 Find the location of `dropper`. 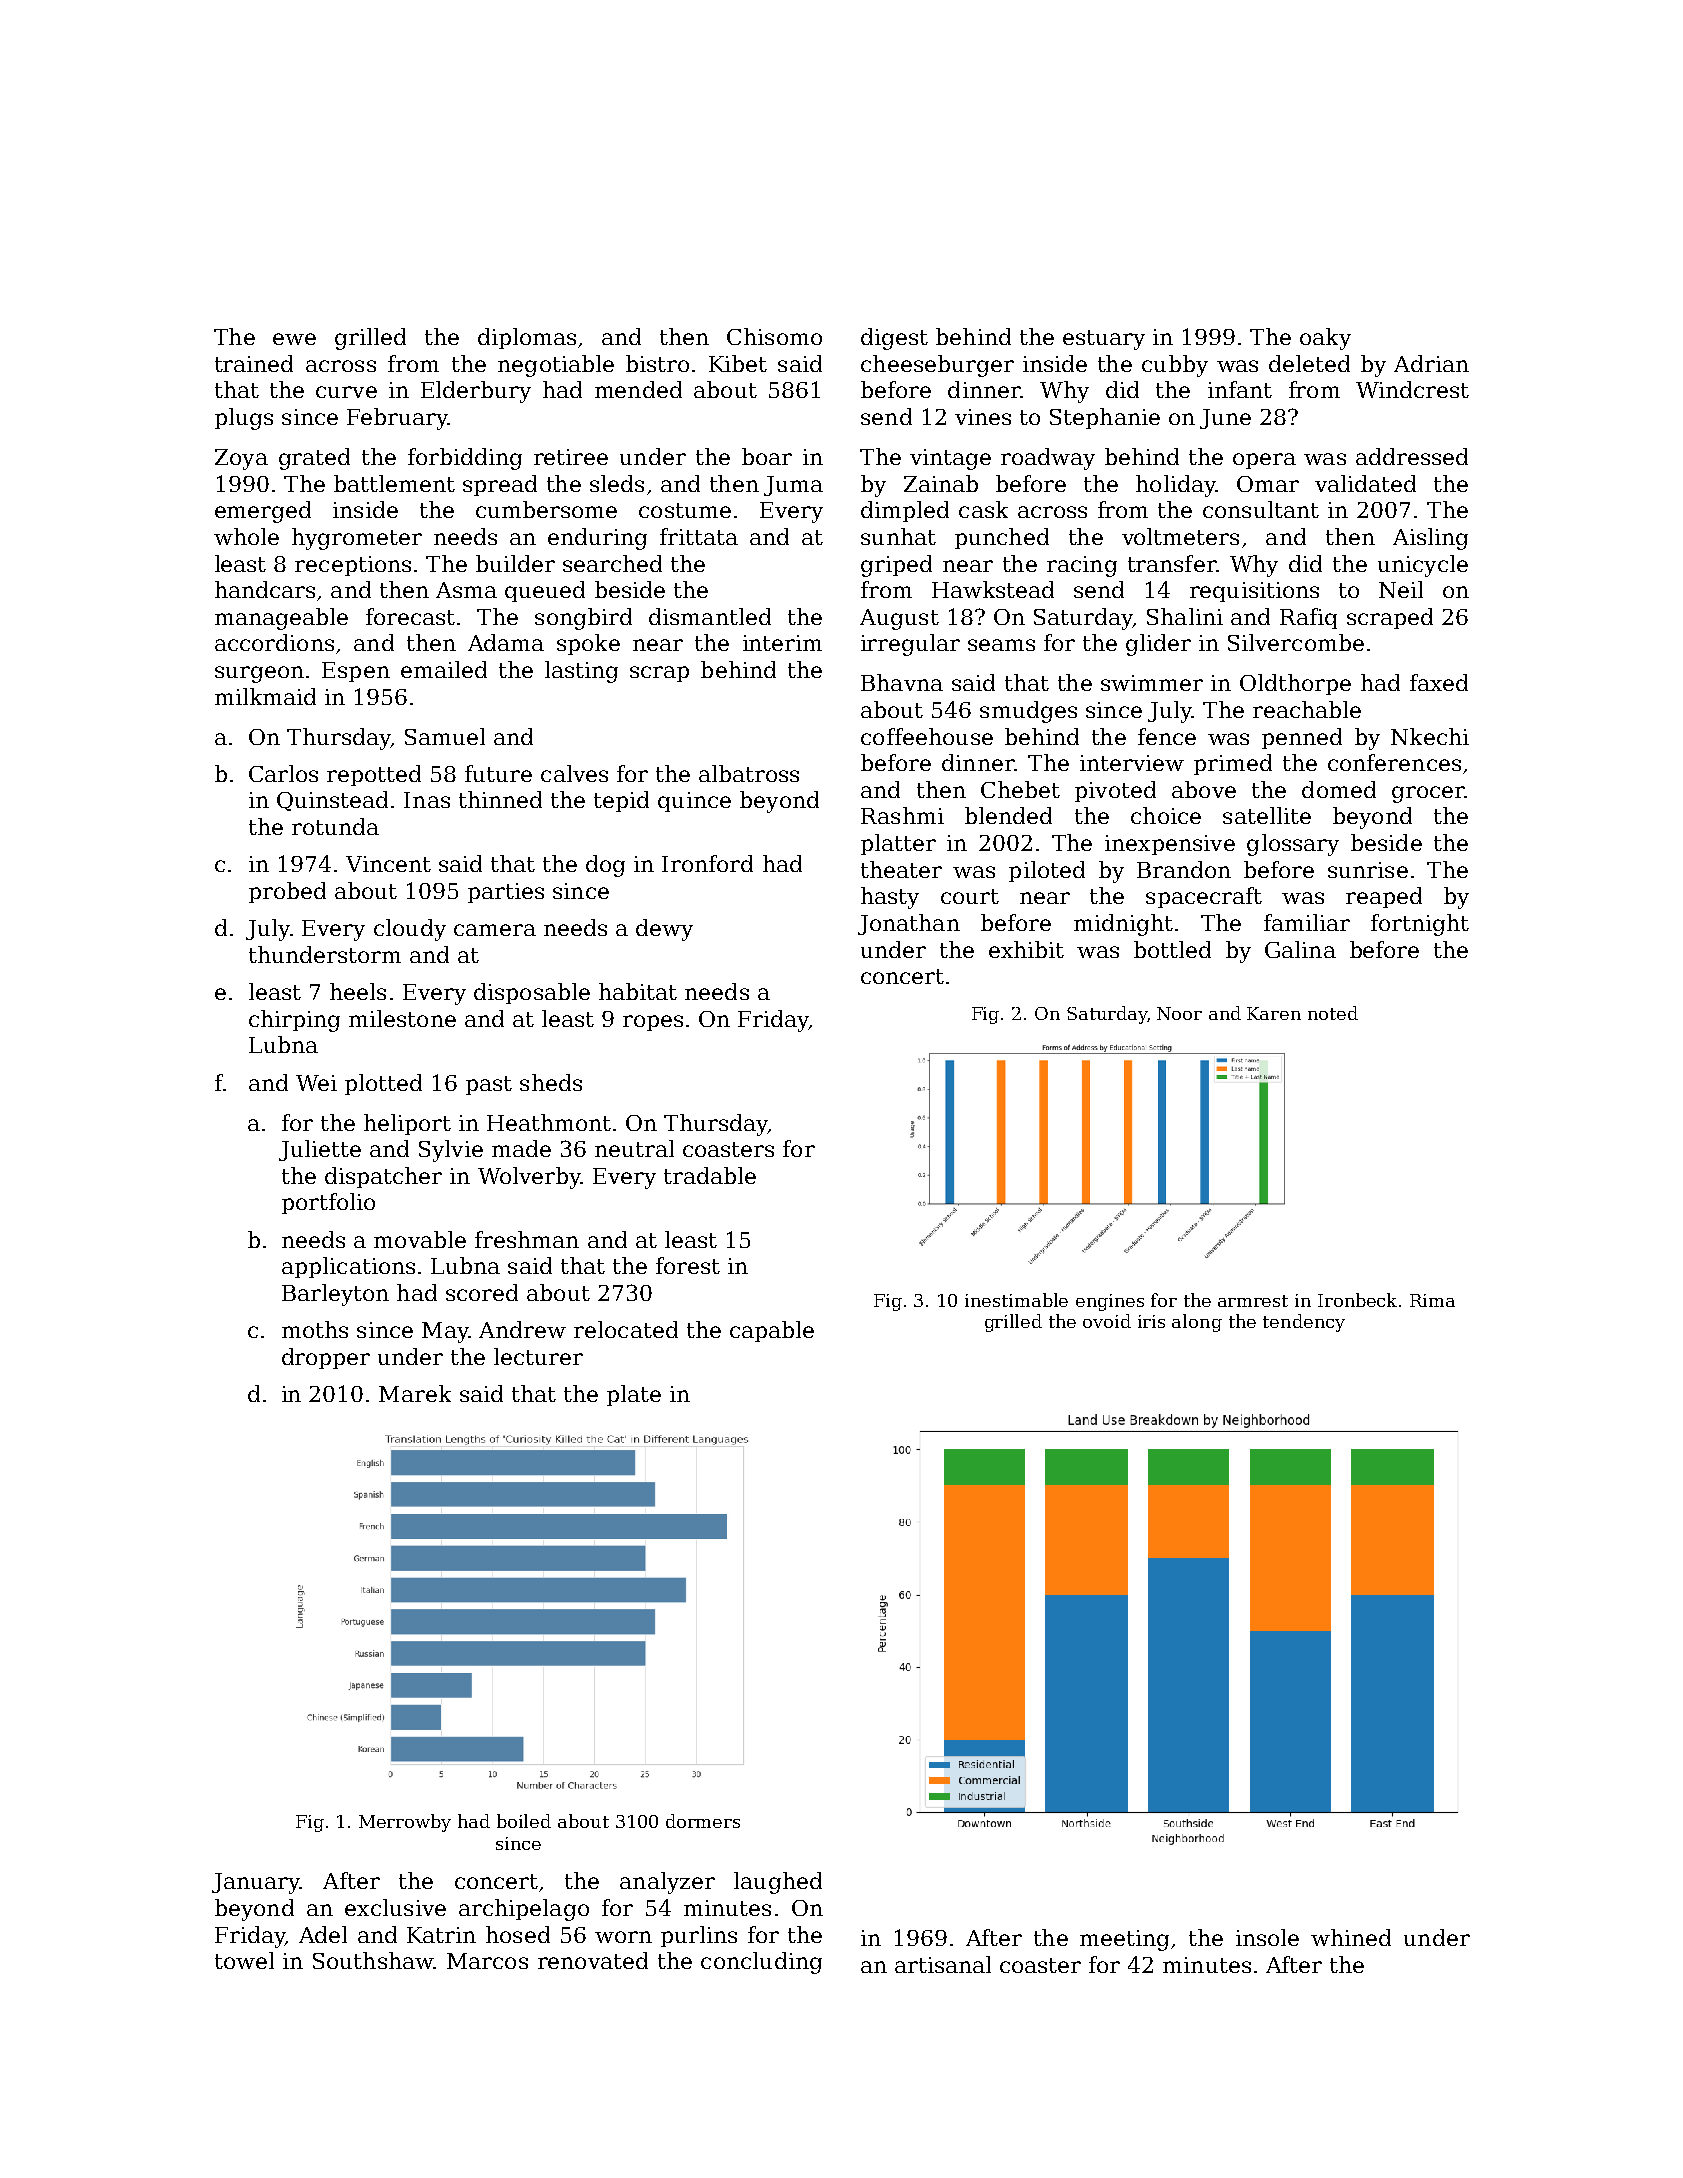

dropper is located at coordinates (326, 1358).
